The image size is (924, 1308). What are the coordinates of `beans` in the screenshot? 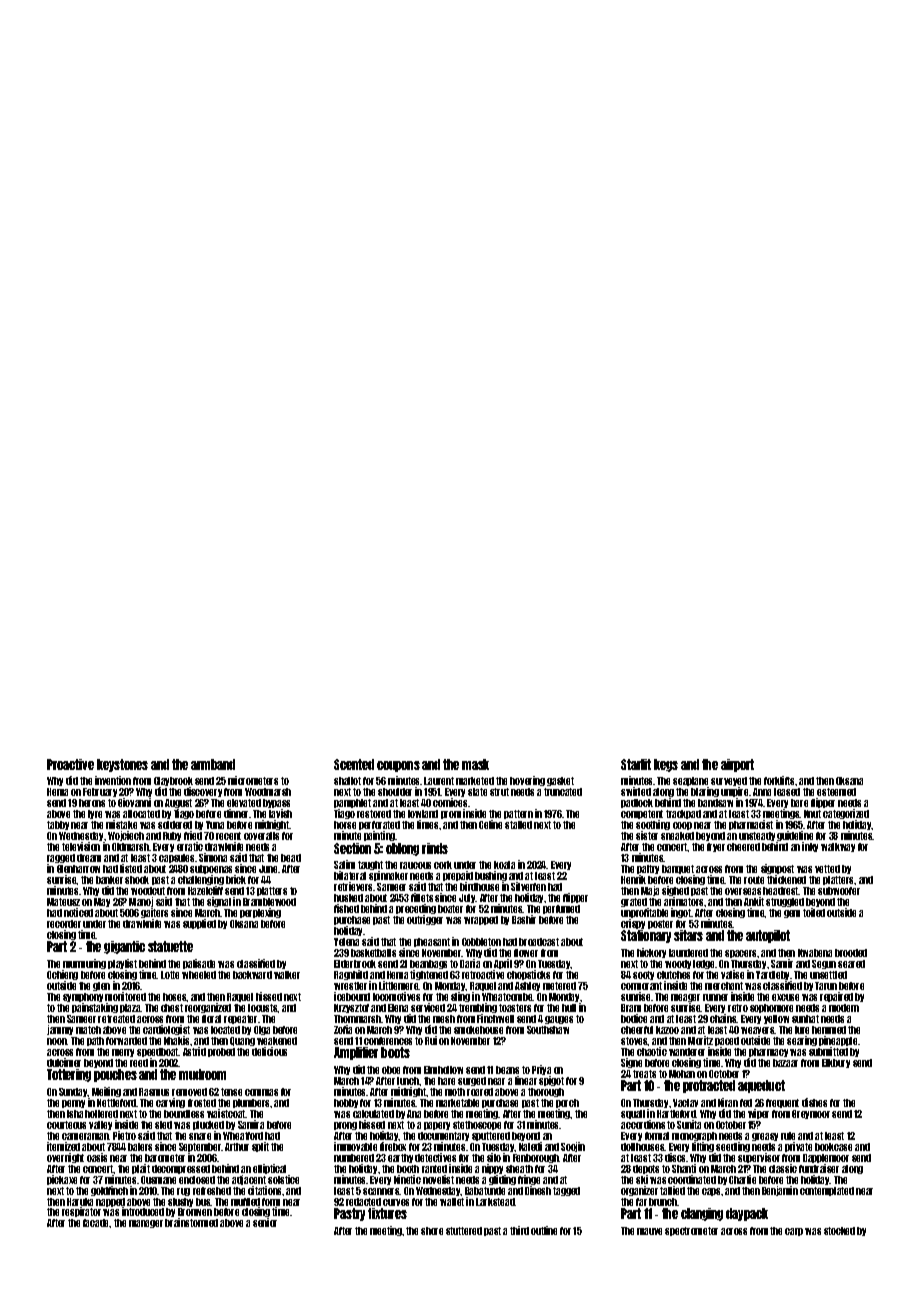 It's located at (507, 1070).
